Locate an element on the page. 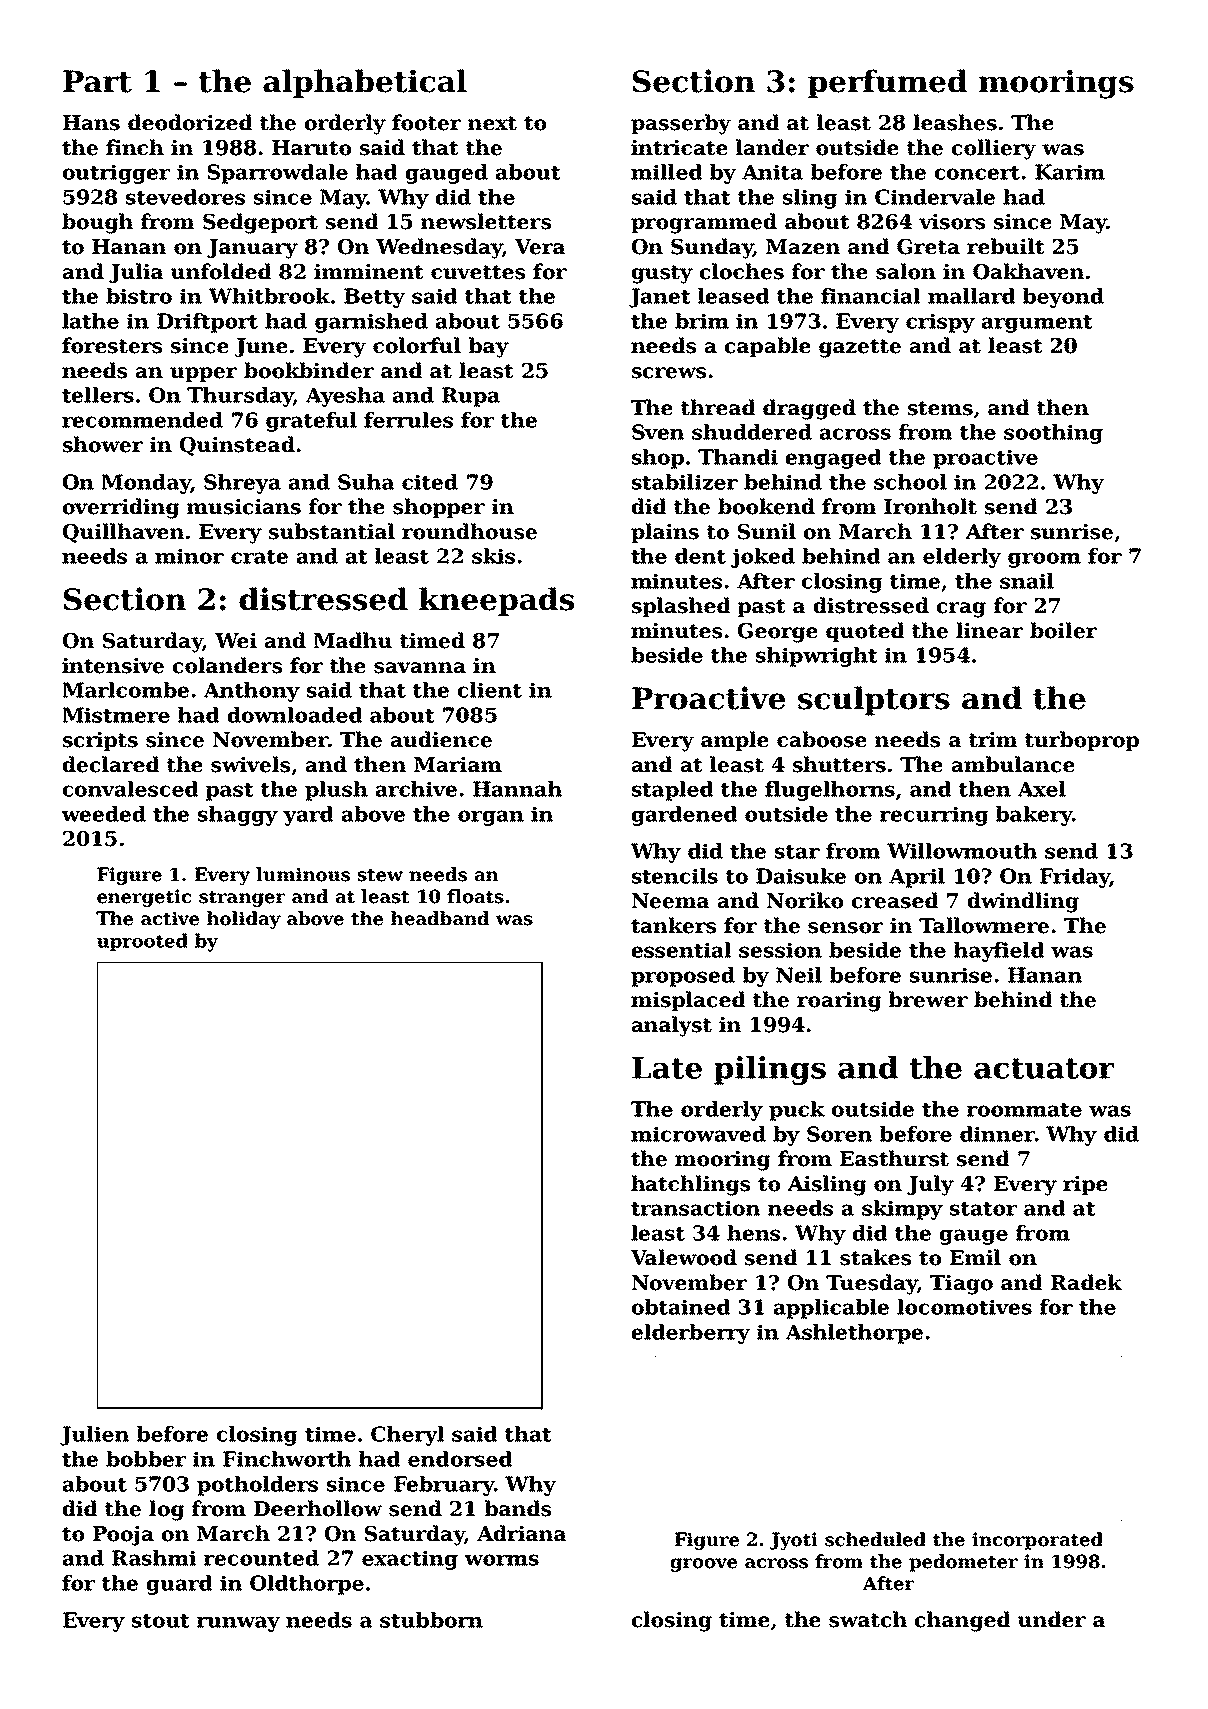 This image has height=1709, width=1208. shutters is located at coordinates (839, 764).
